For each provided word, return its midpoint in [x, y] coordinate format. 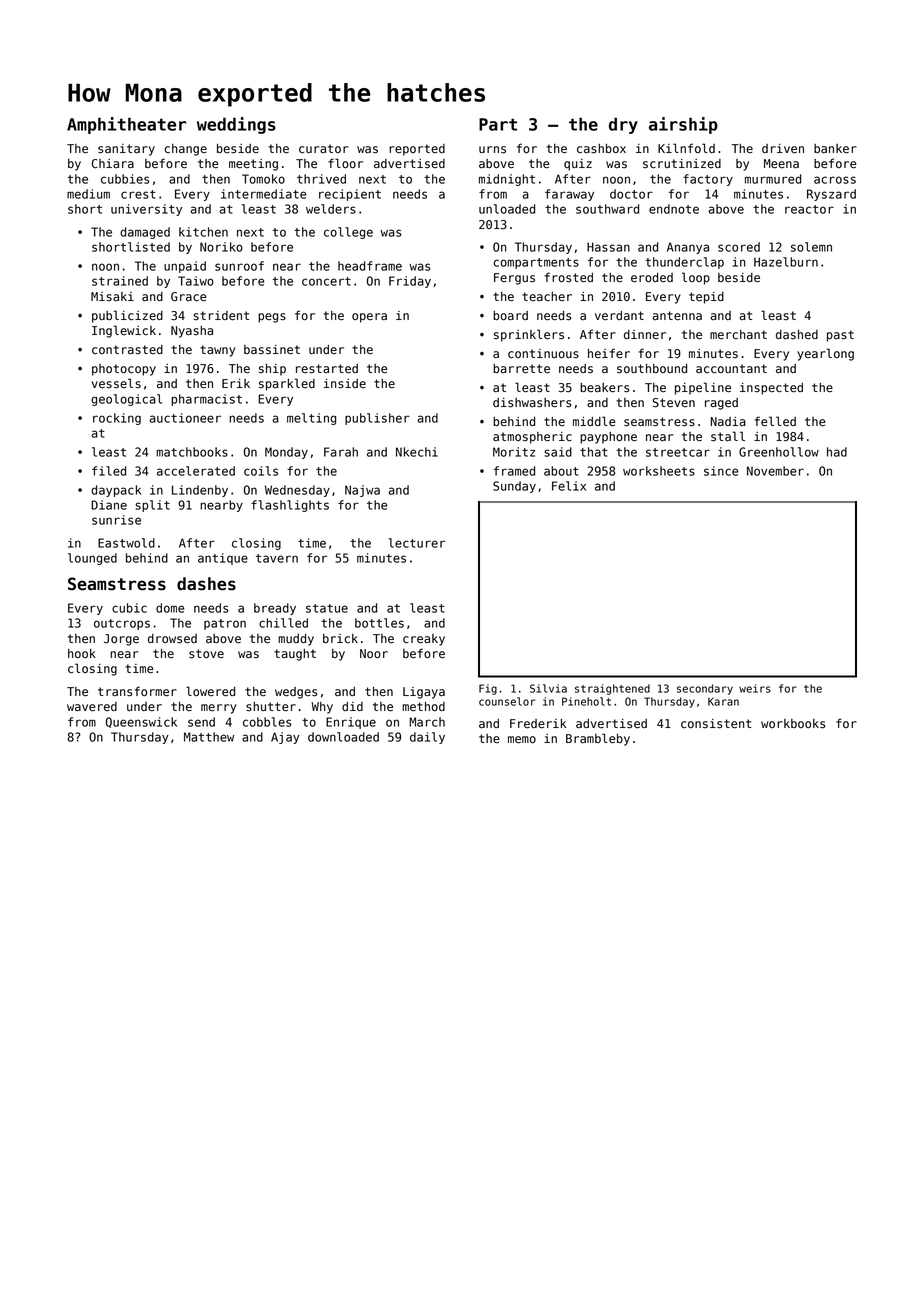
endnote [674, 209]
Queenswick [141, 722]
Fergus [514, 279]
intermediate [264, 194]
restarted [327, 369]
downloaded [343, 737]
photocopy [124, 370]
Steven [673, 403]
